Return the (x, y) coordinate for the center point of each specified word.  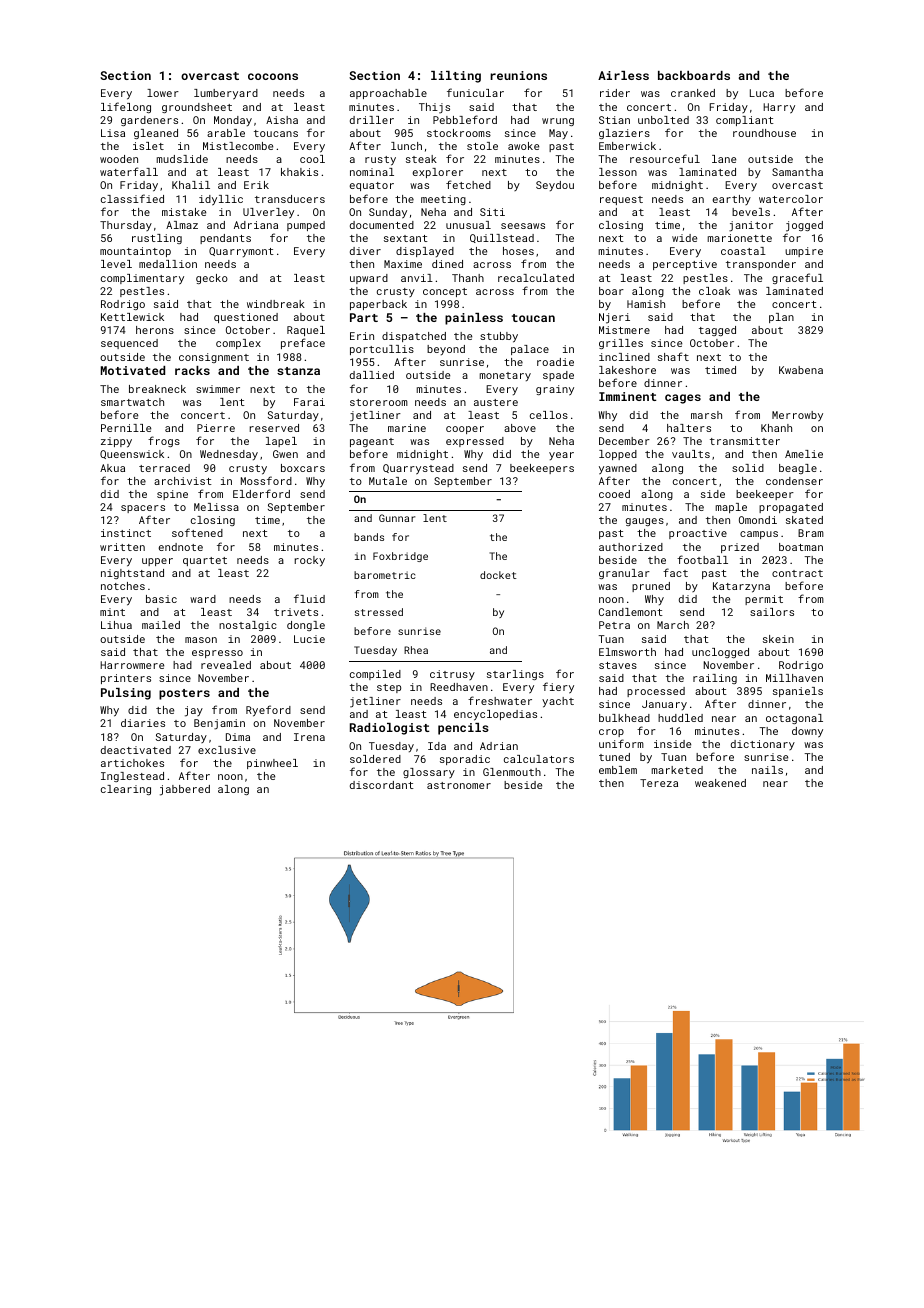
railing (715, 679)
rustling (157, 239)
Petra (614, 625)
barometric (385, 575)
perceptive (685, 265)
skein (778, 639)
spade (558, 376)
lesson (618, 172)
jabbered (185, 790)
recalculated (536, 278)
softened (197, 532)
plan (781, 318)
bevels (751, 212)
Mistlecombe (238, 146)
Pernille (126, 428)
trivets (296, 612)
